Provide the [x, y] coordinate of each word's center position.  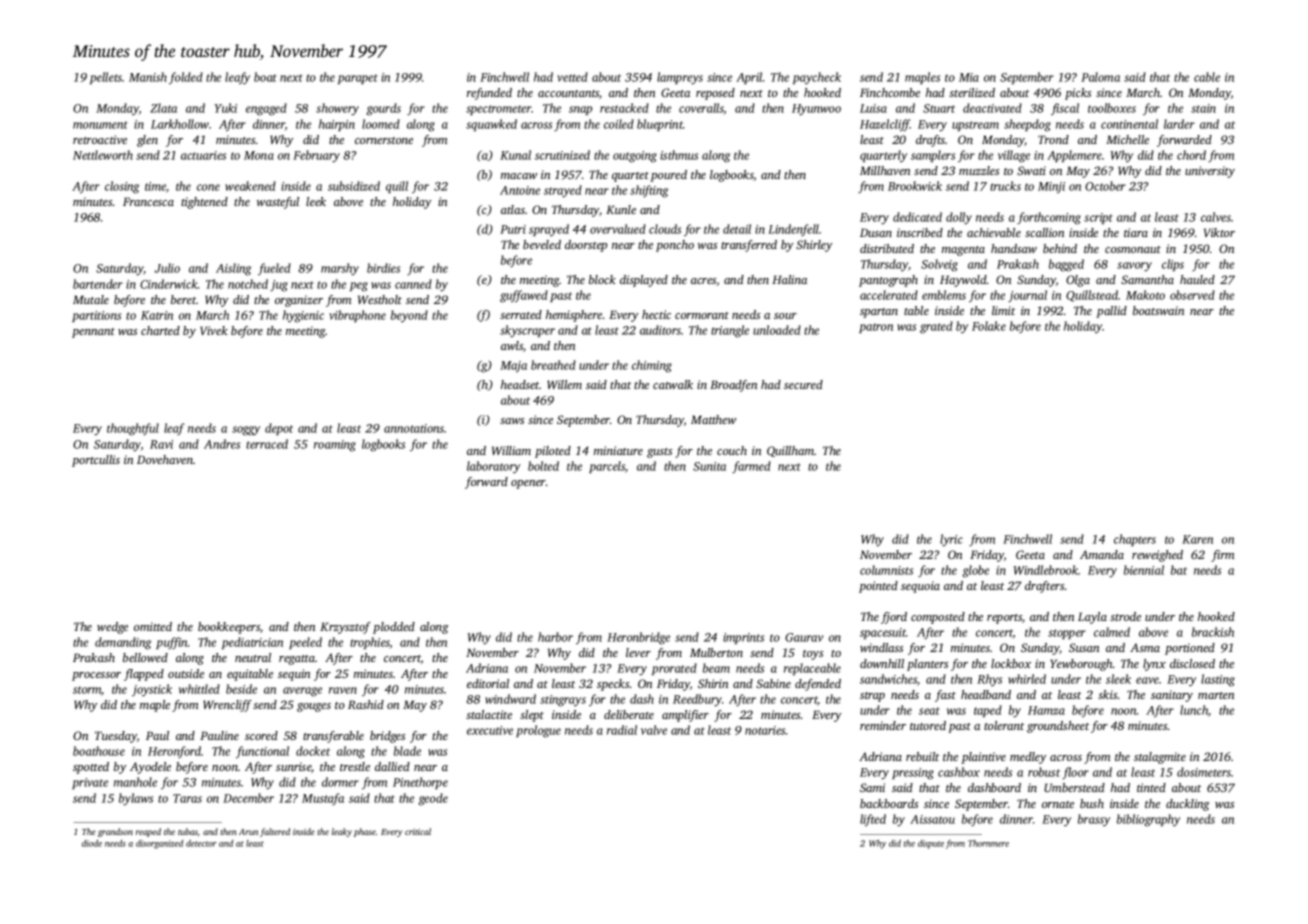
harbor [555, 637]
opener [528, 484]
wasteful [278, 203]
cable [1207, 77]
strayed [563, 191]
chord [1191, 155]
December [248, 798]
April [749, 78]
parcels [607, 467]
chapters [1135, 540]
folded [186, 78]
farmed [751, 467]
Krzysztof [345, 628]
